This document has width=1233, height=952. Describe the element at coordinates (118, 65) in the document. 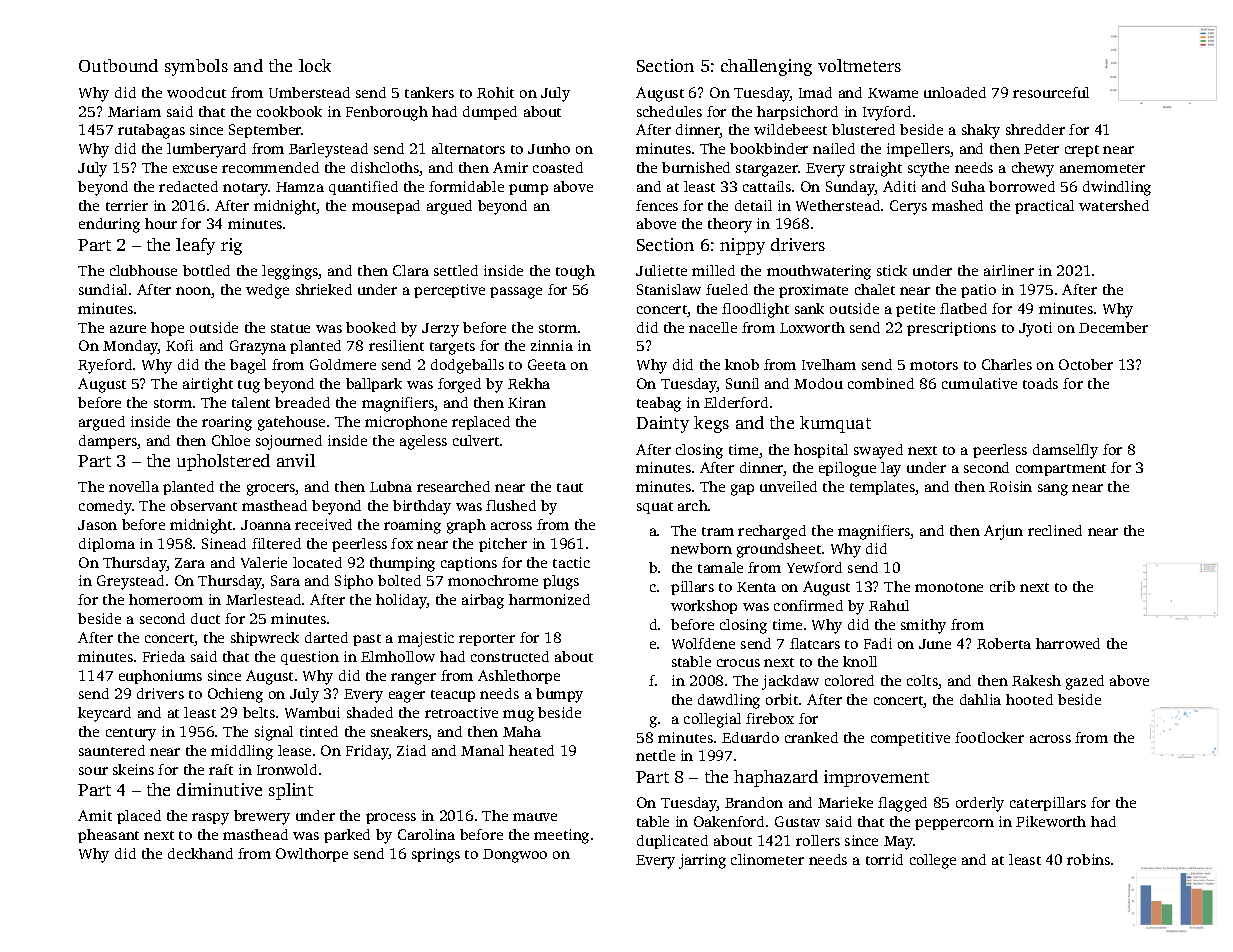

I see `Outbound` at that location.
